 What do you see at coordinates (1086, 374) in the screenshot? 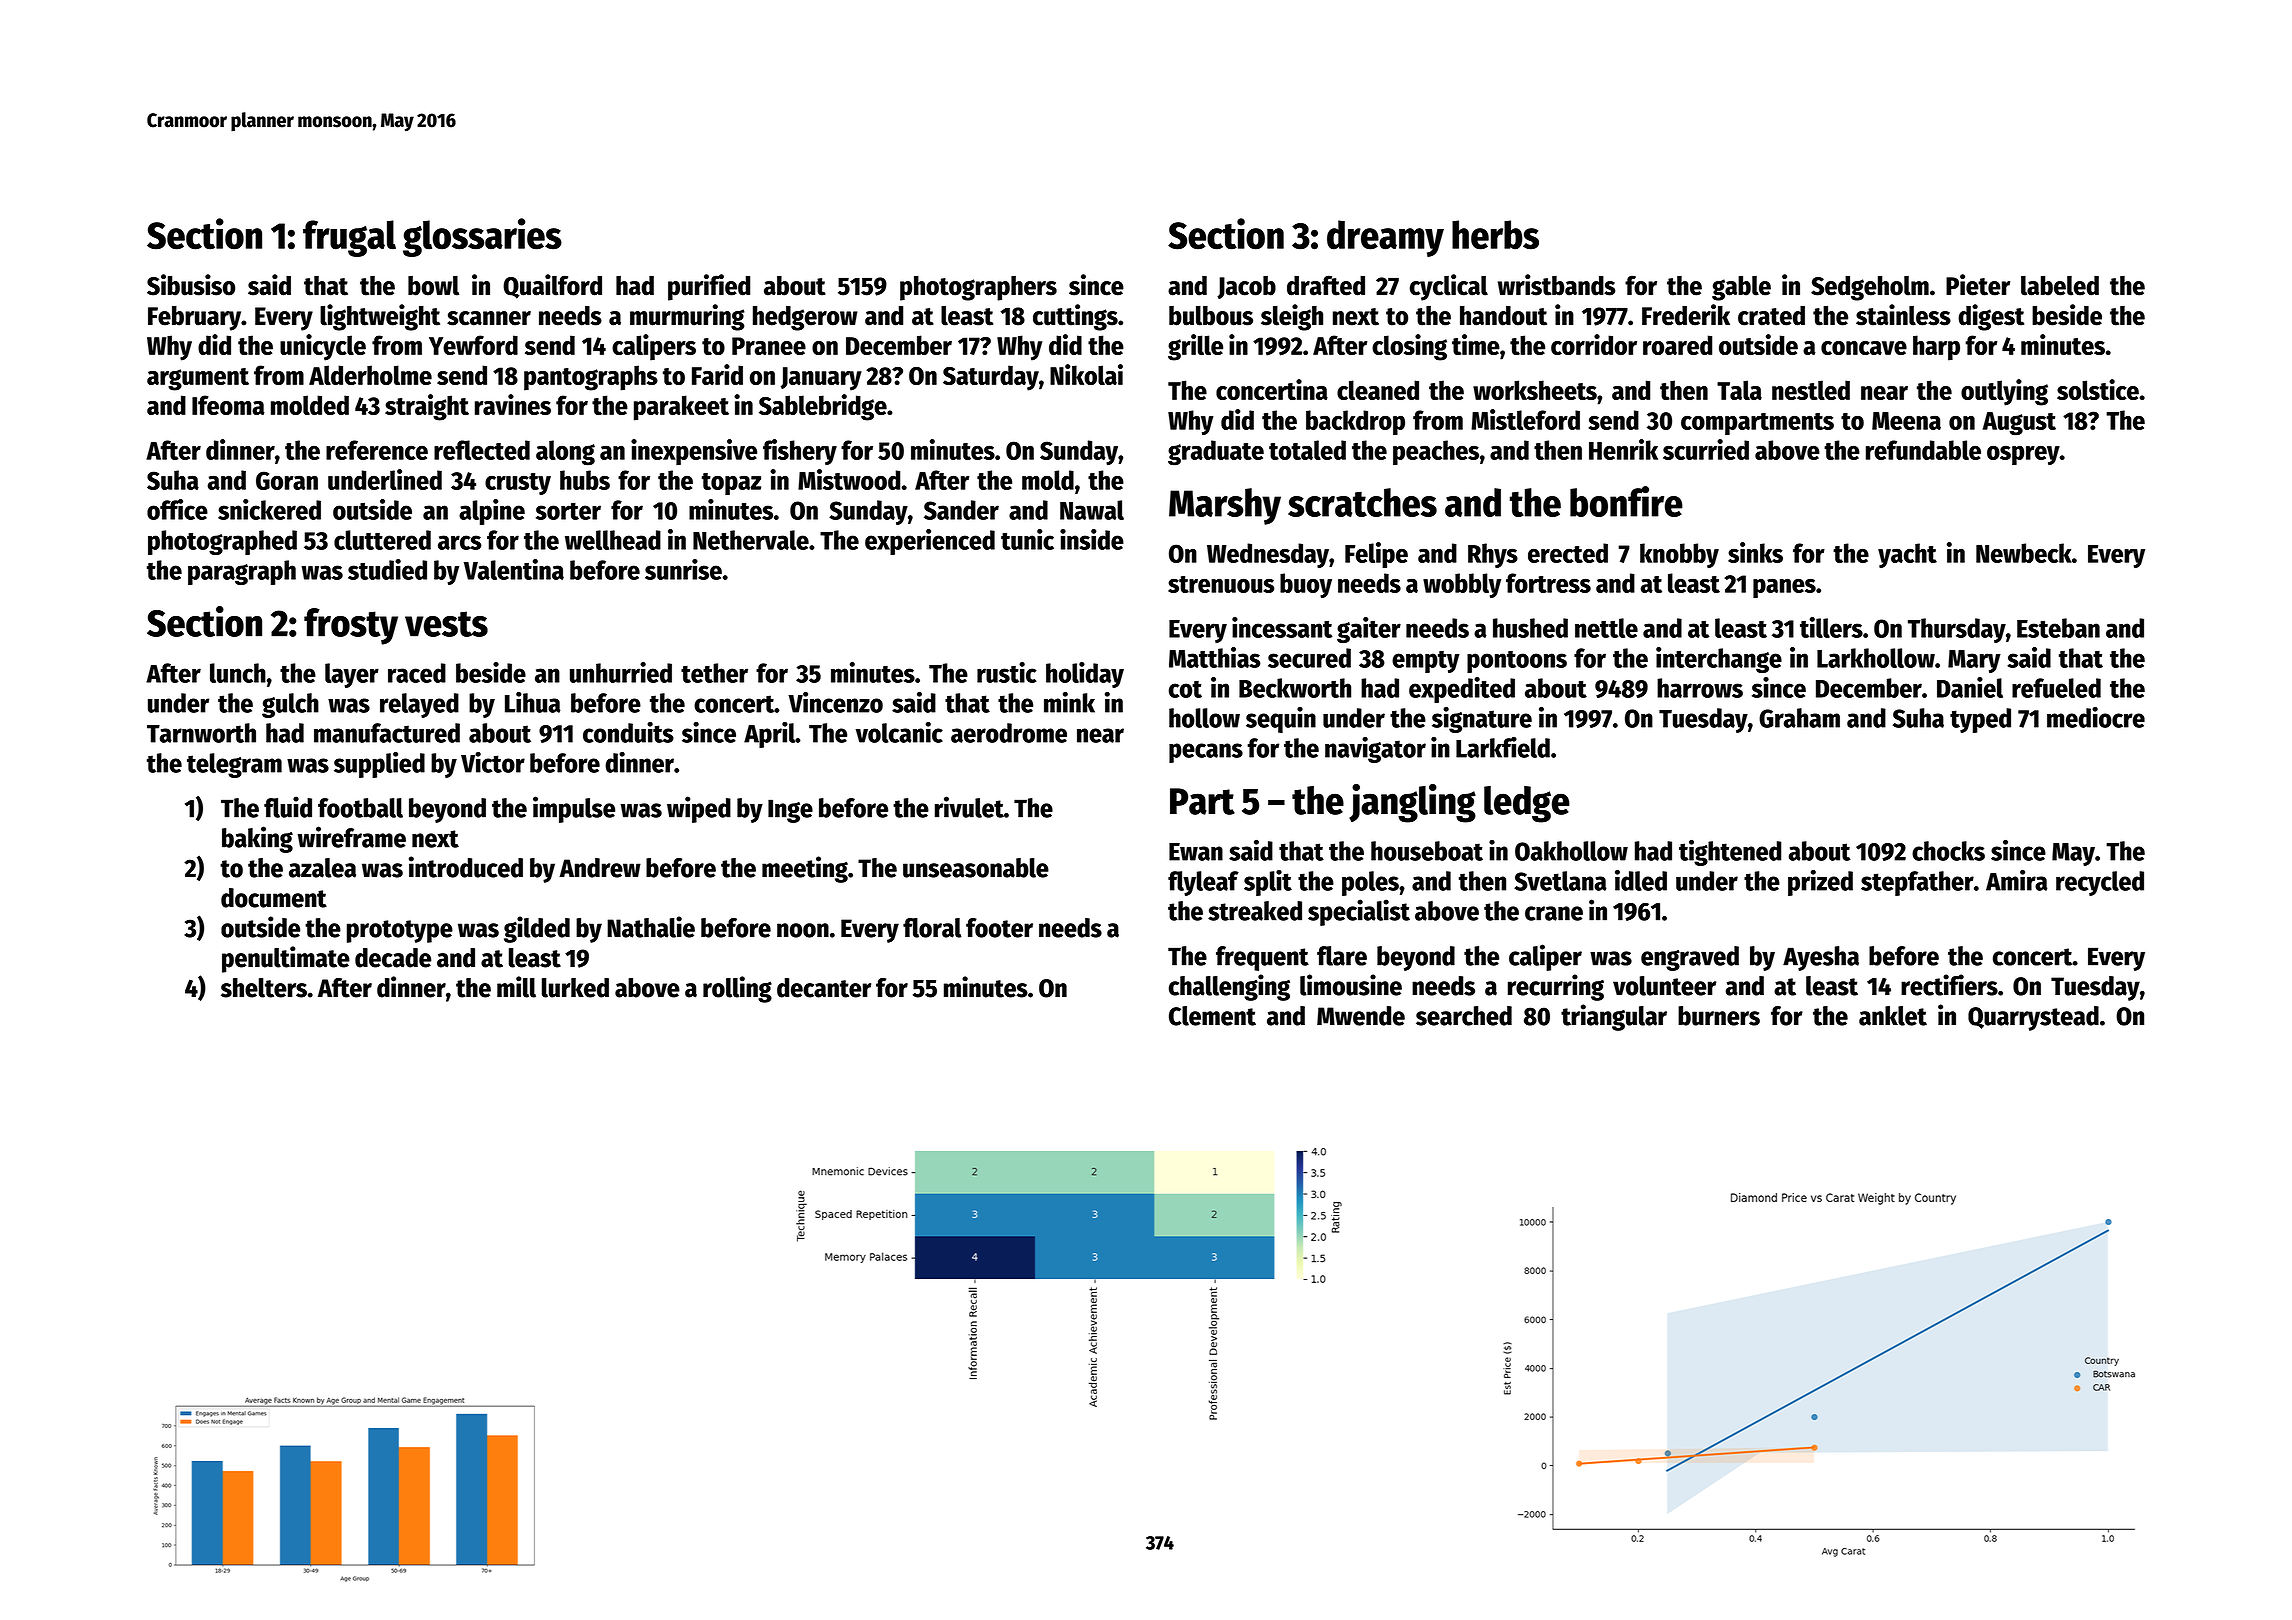
I see `Nikolai` at bounding box center [1086, 374].
